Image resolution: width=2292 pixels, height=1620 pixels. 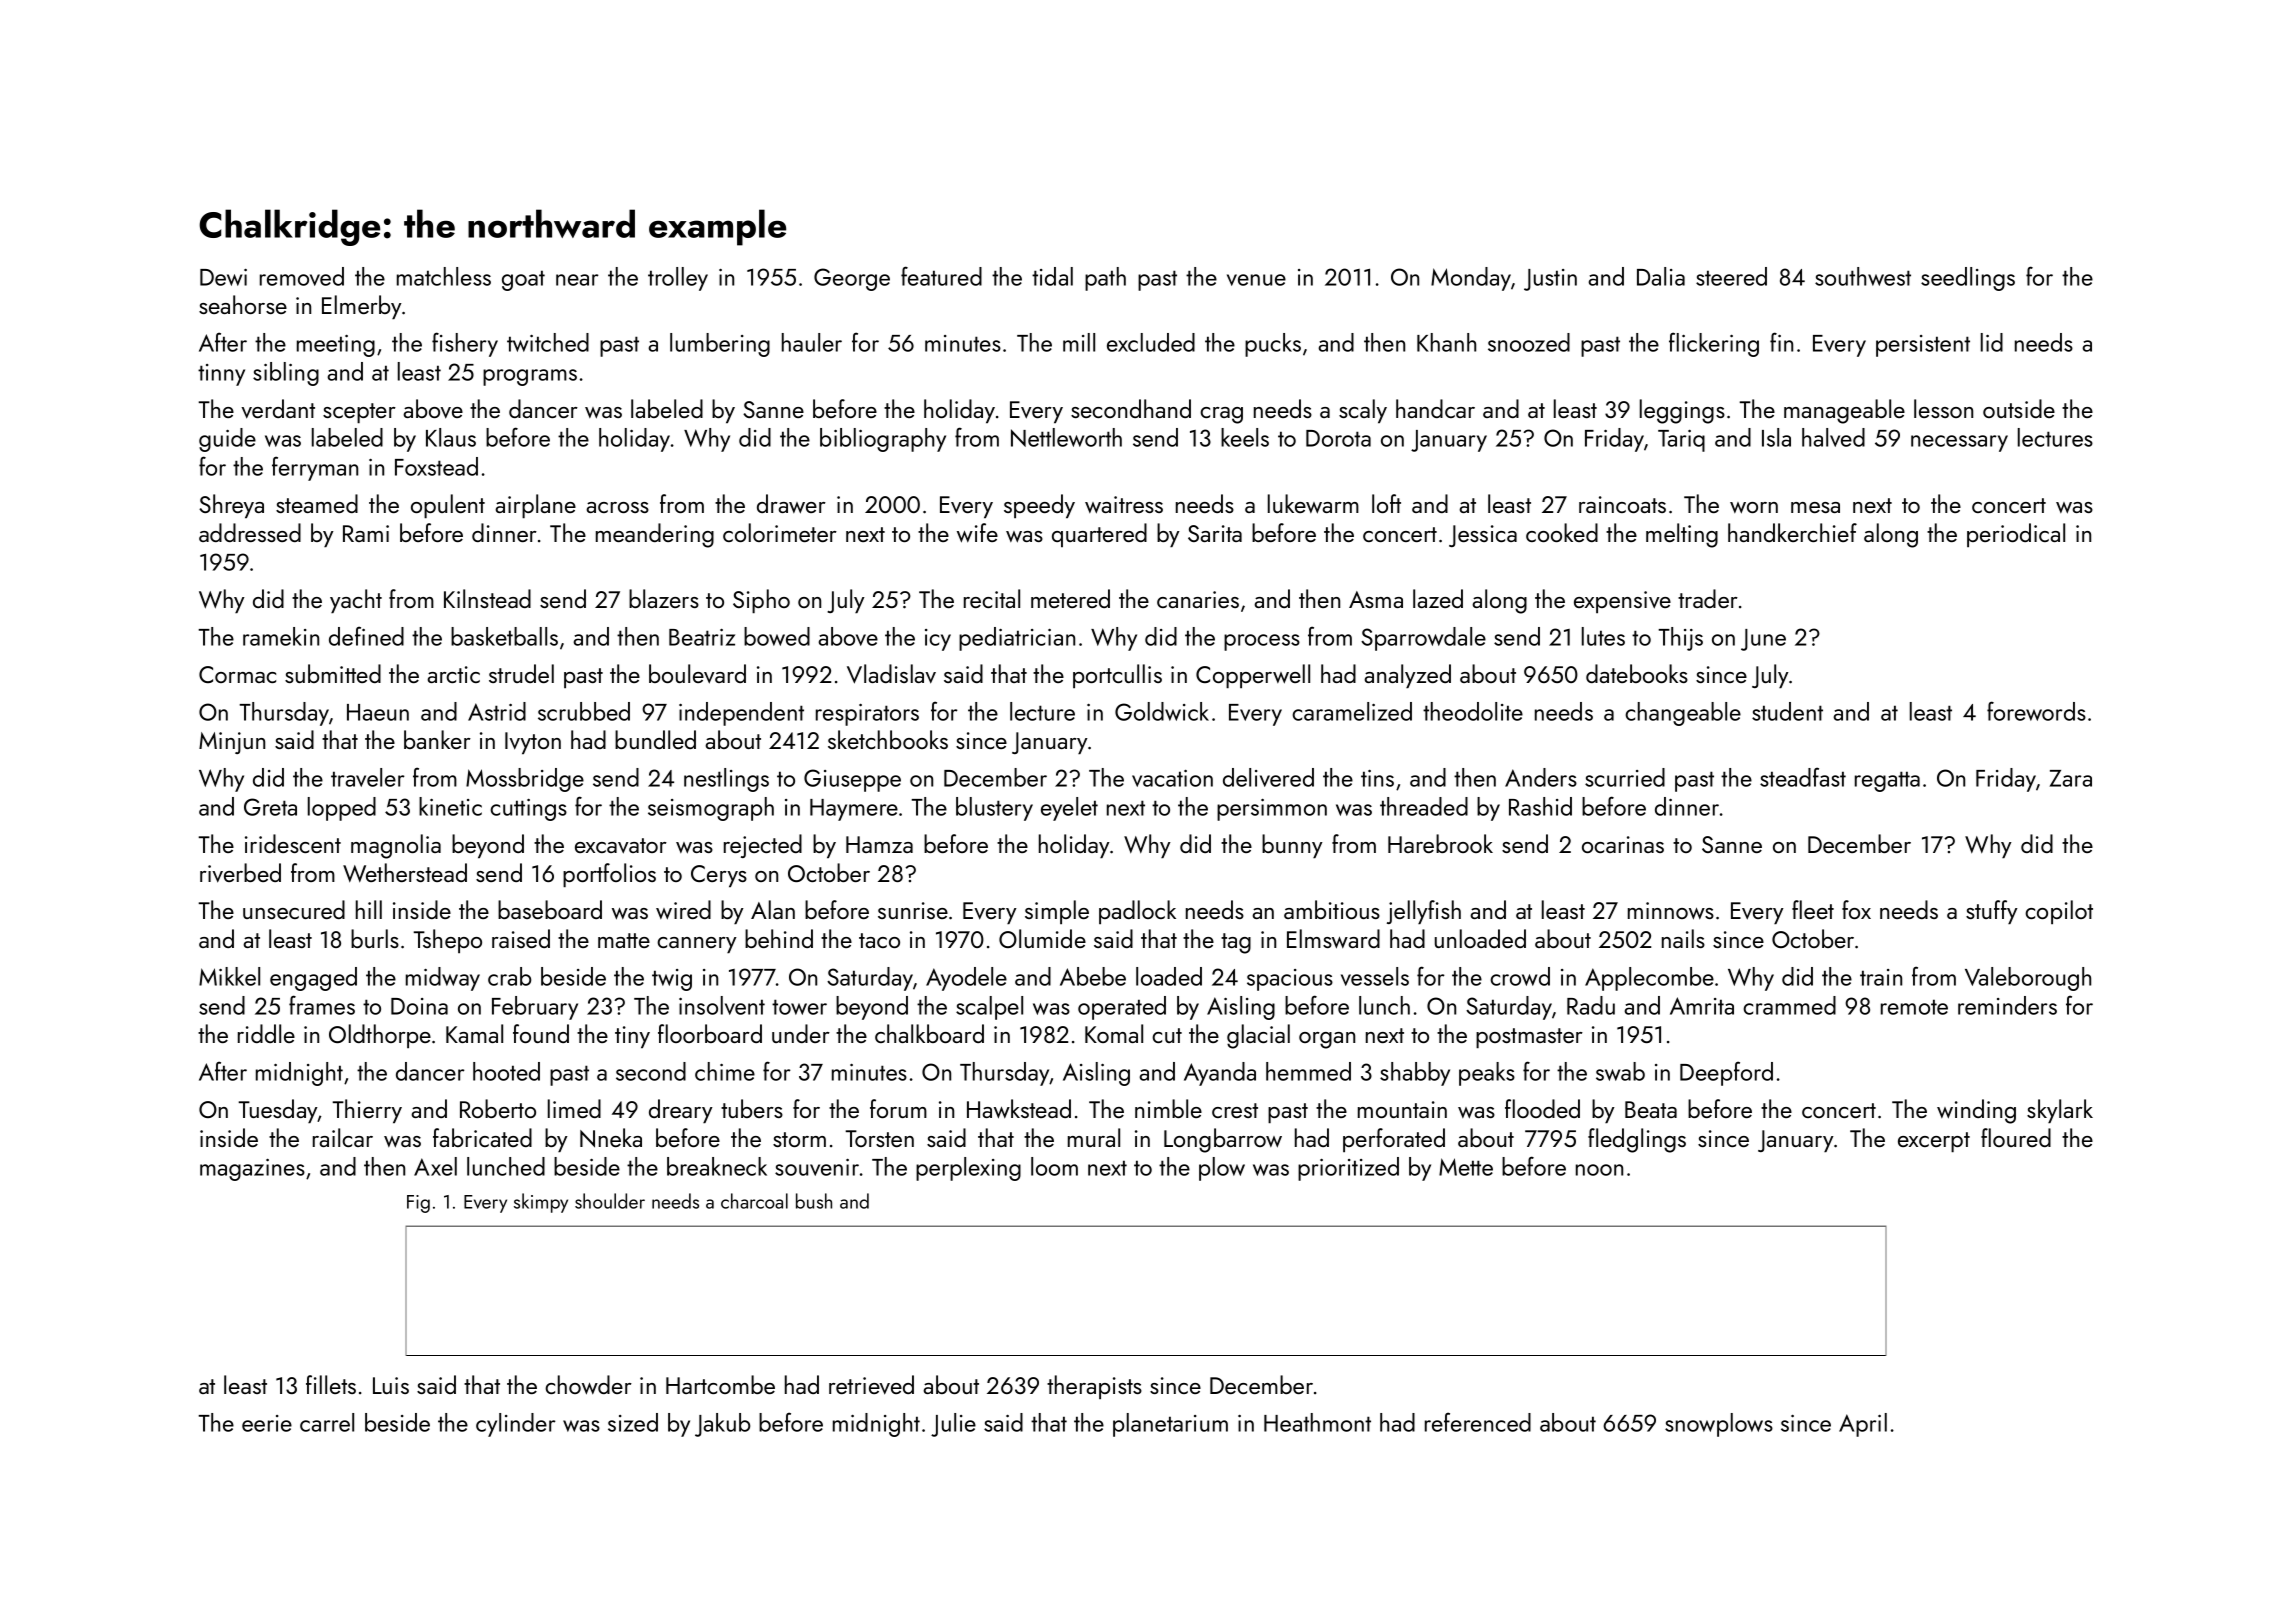 I want to click on Dalia, so click(x=1661, y=276).
